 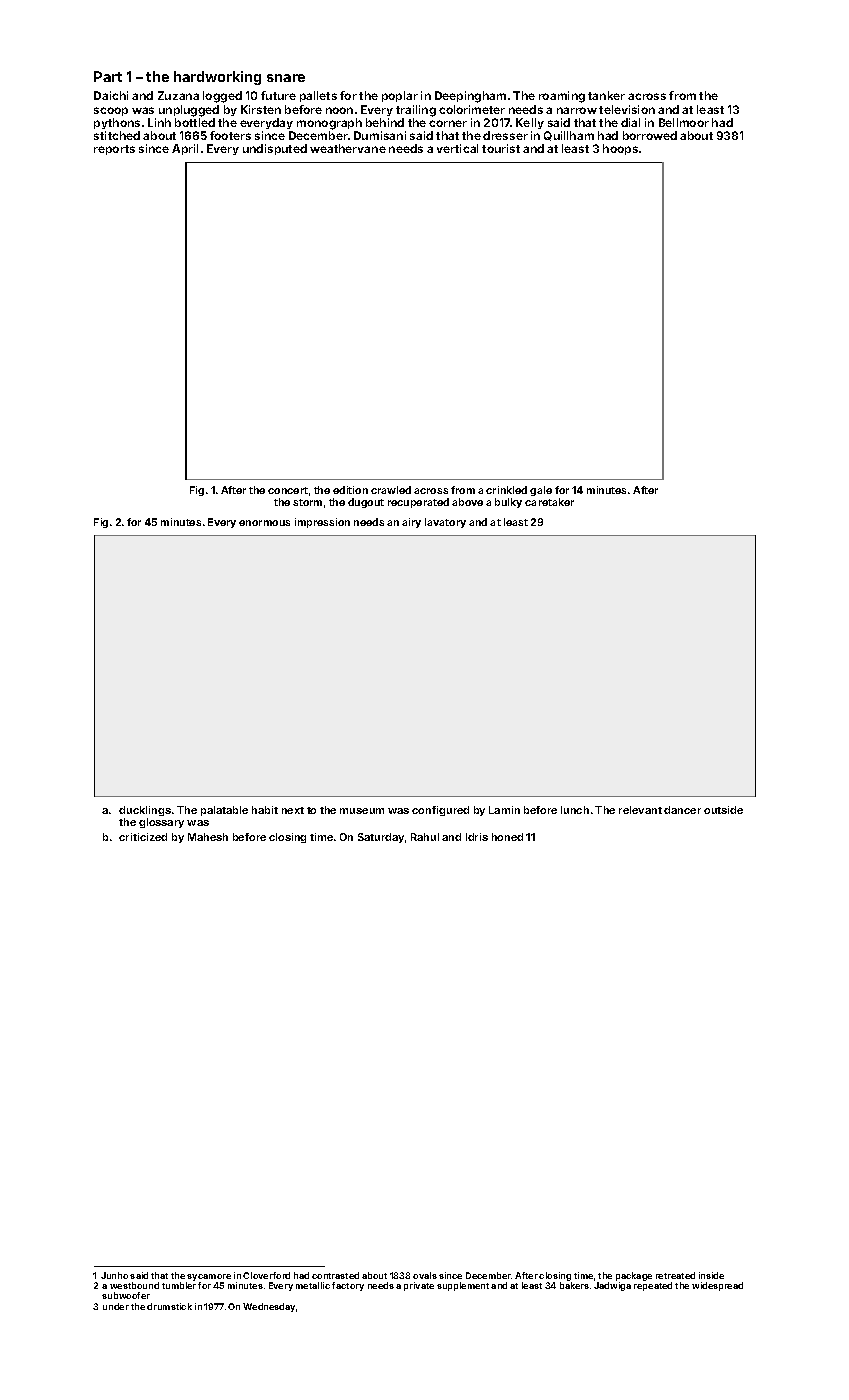 What do you see at coordinates (348, 148) in the screenshot?
I see `weathervane` at bounding box center [348, 148].
